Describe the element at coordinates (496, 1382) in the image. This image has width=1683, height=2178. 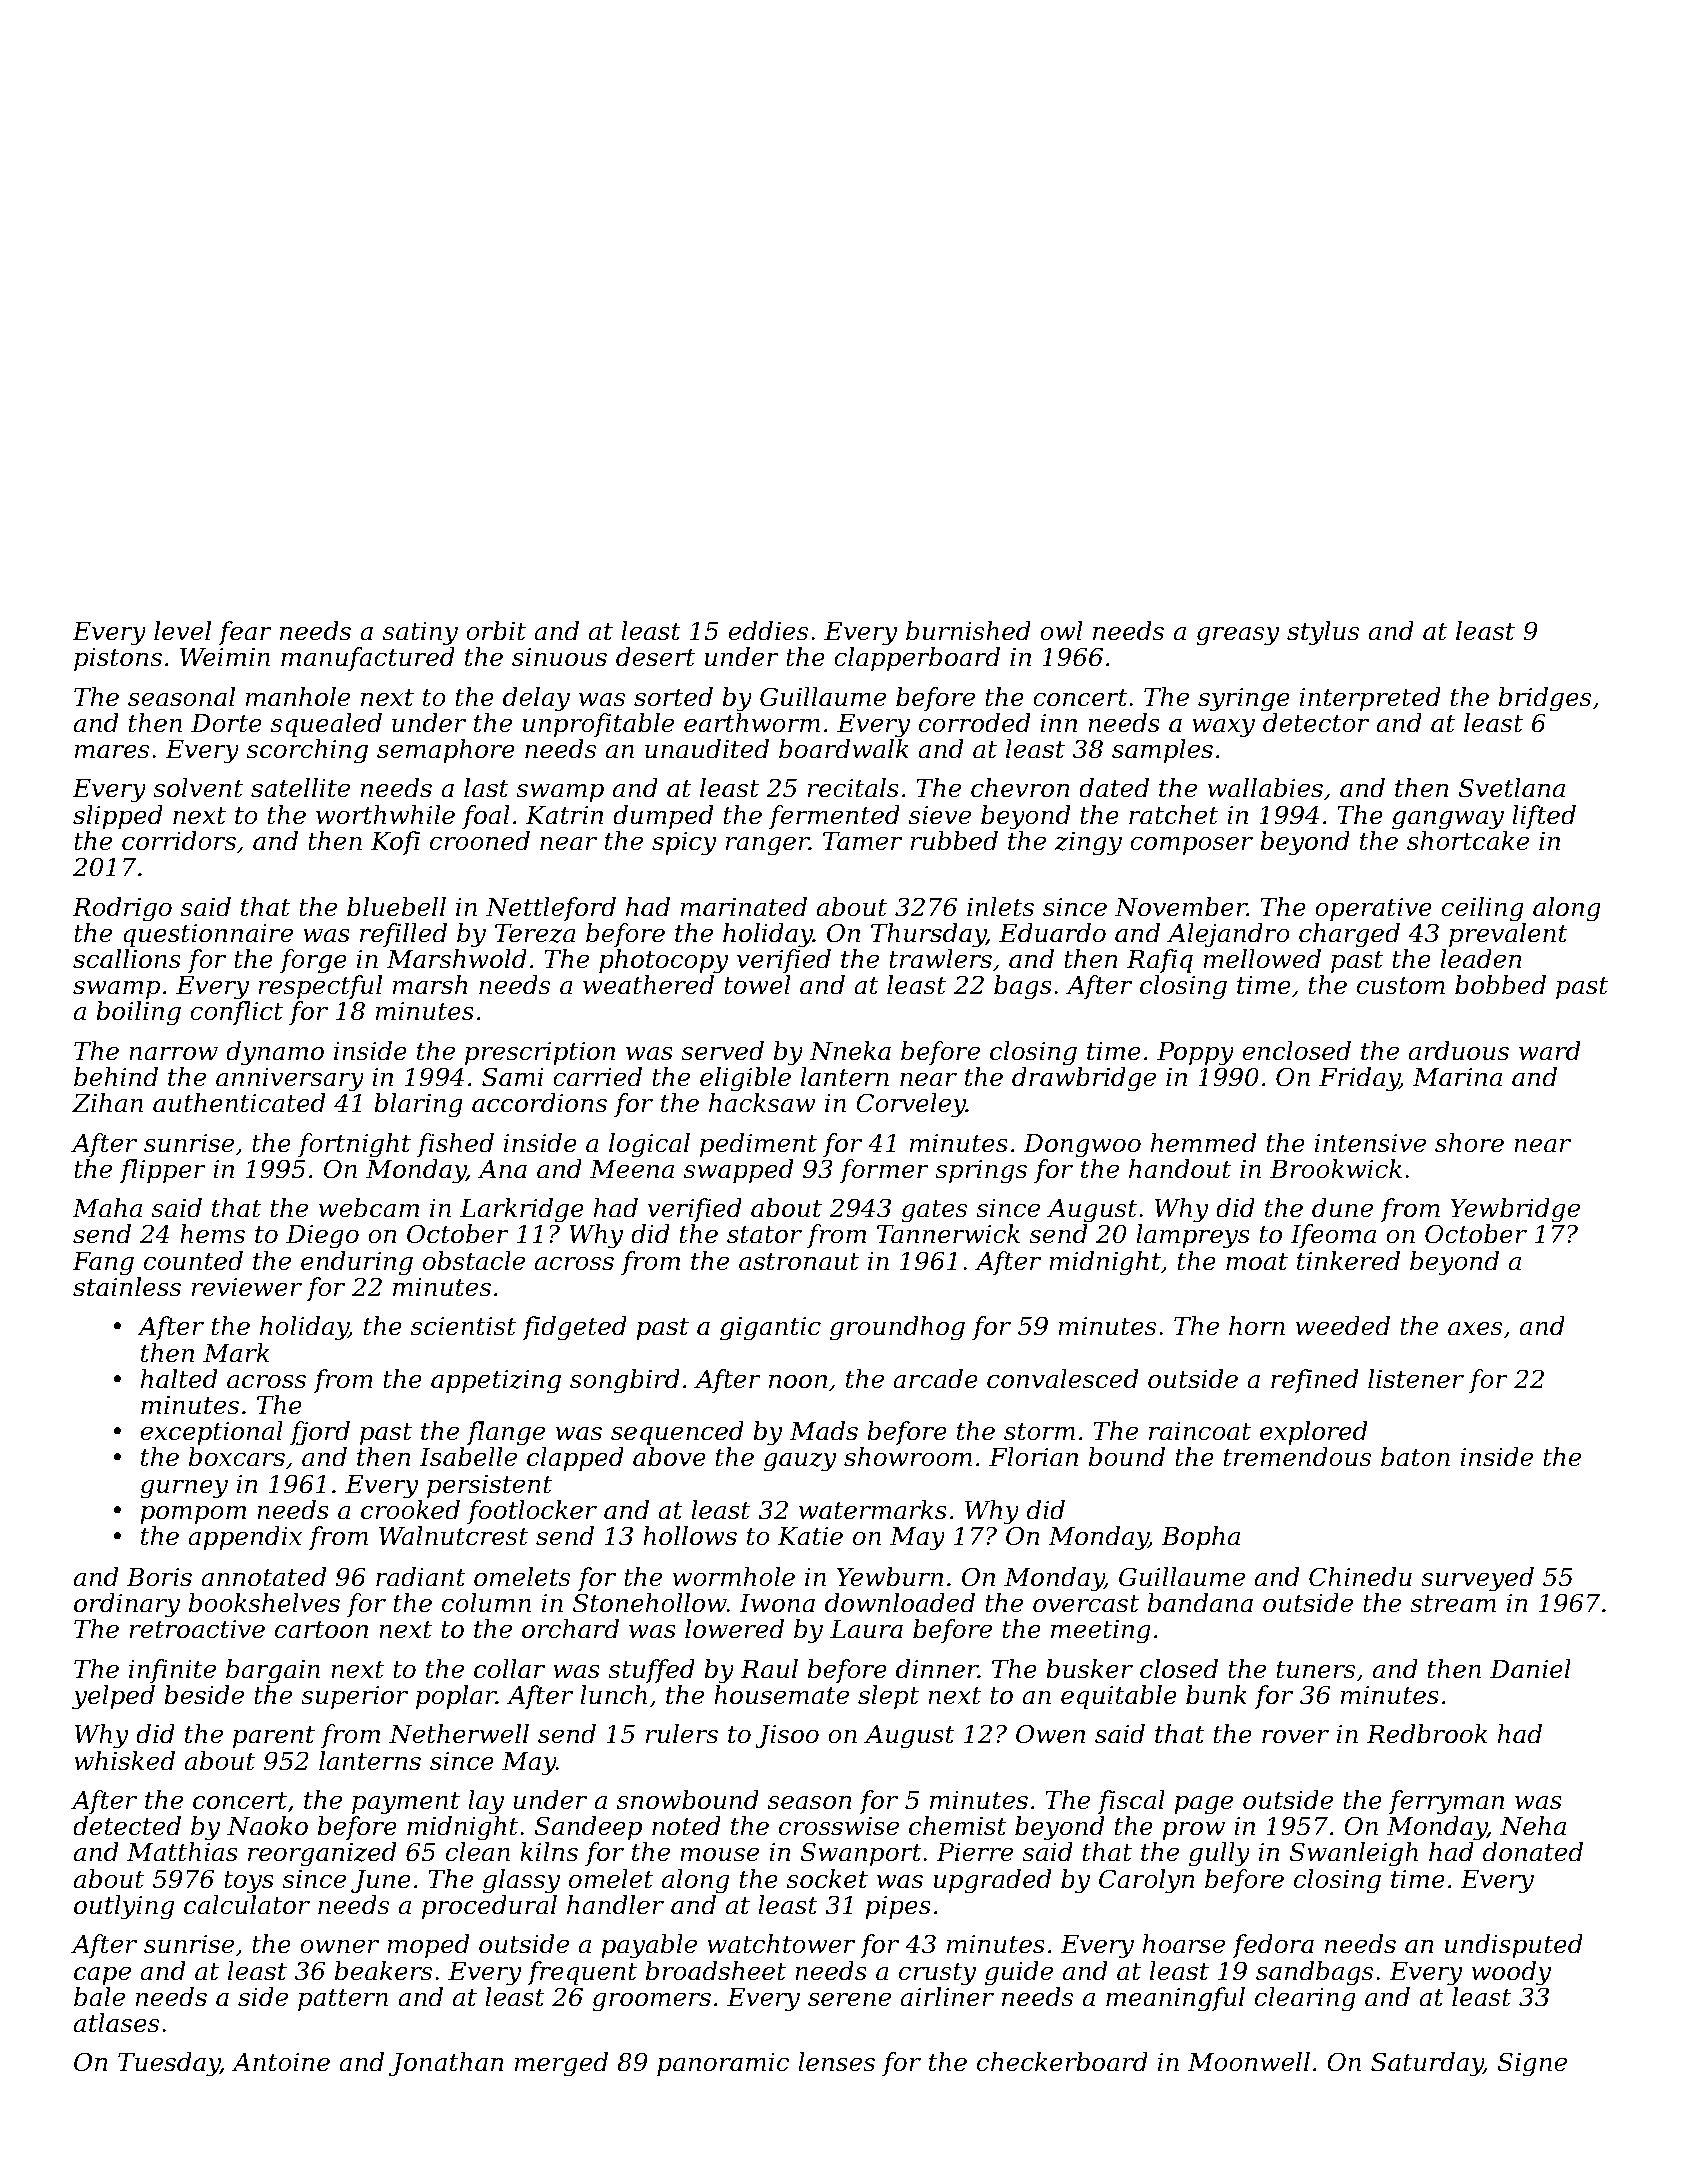
I see `appetizing` at that location.
